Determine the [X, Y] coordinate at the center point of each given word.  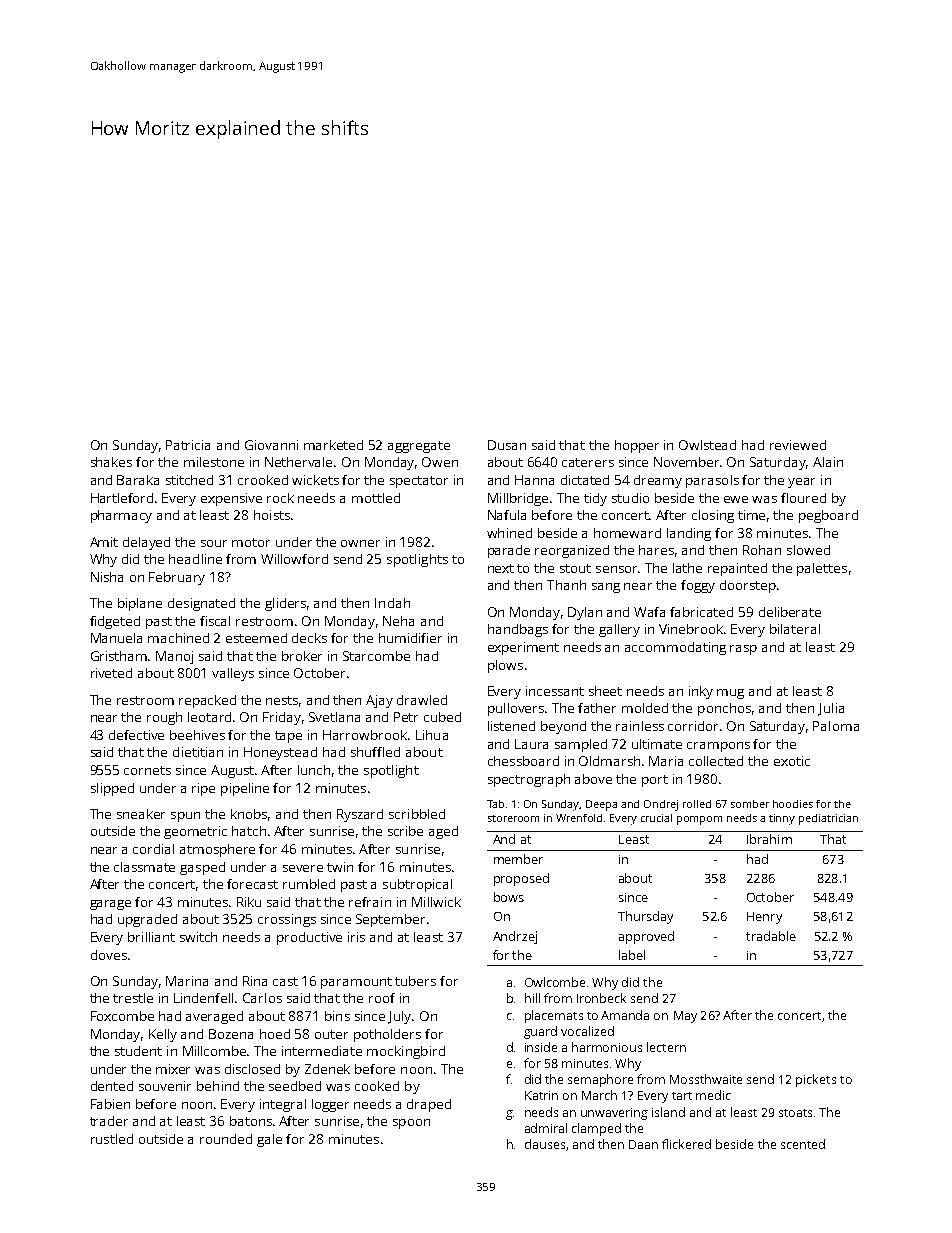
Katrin [541, 1095]
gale [269, 1140]
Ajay [379, 701]
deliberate [790, 612]
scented [803, 1144]
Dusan [507, 445]
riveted [111, 673]
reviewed [798, 445]
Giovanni [271, 445]
